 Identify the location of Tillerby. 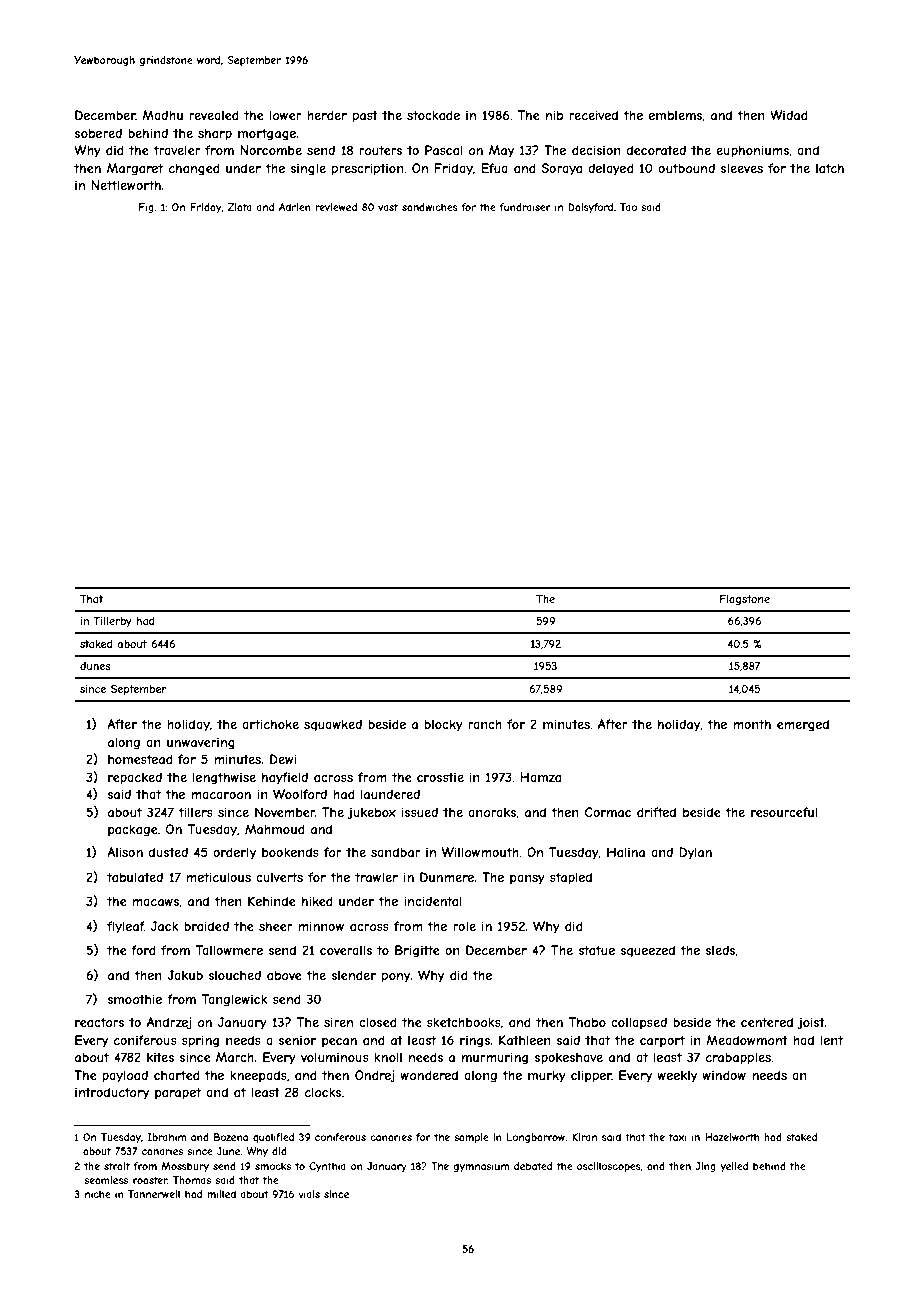
(112, 622).
